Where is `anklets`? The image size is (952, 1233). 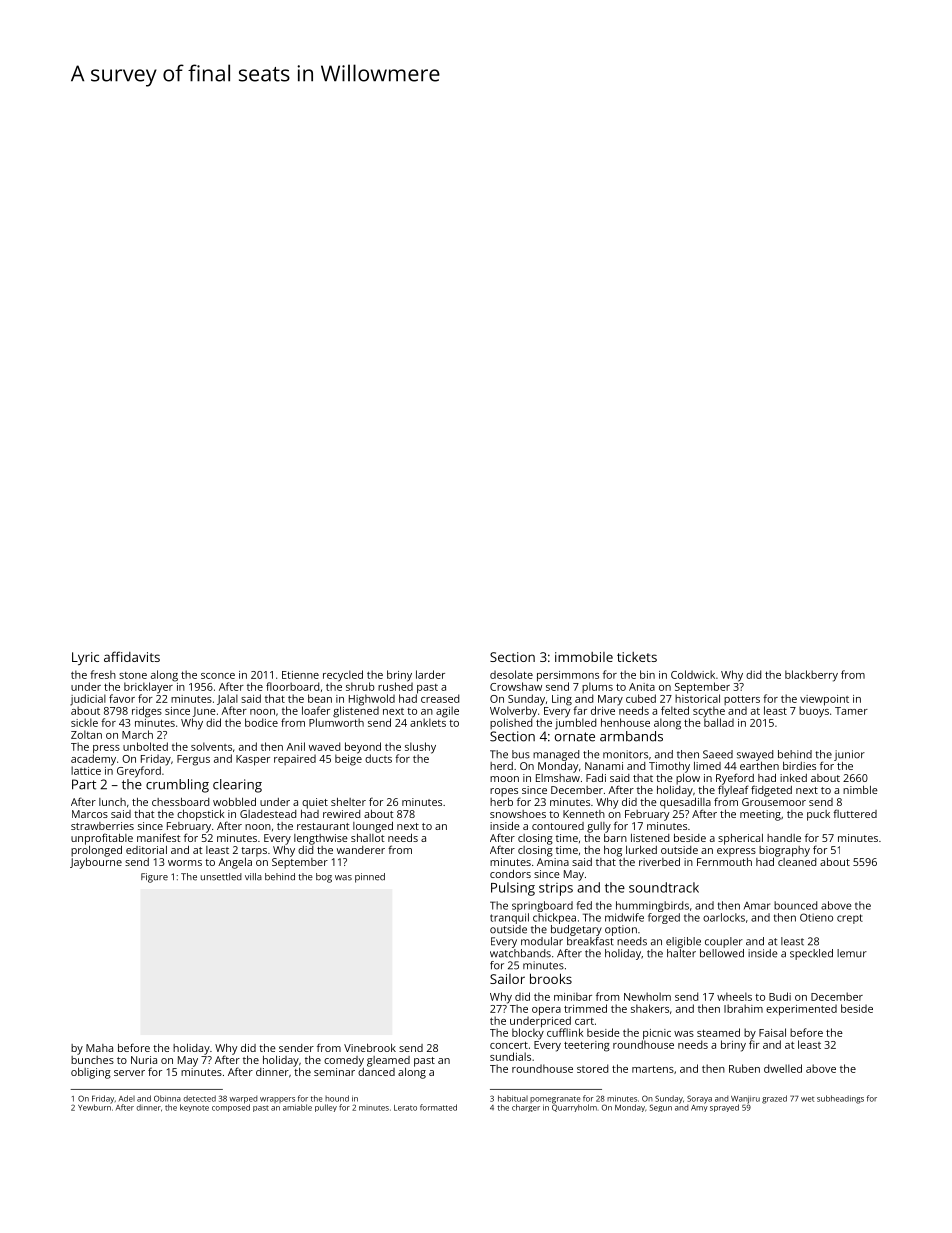 anklets is located at coordinates (428, 722).
